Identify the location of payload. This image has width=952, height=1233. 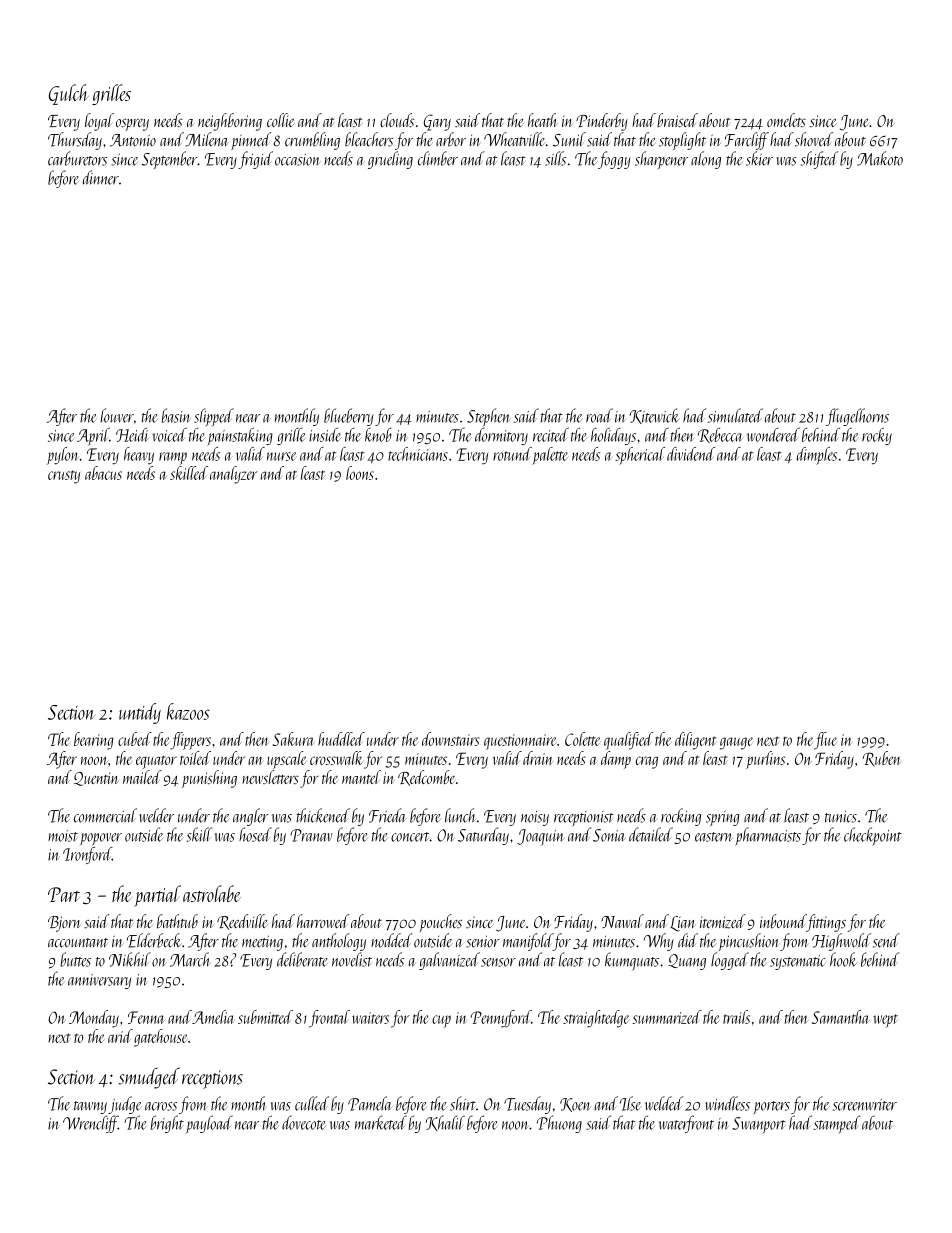
(209, 1124).
